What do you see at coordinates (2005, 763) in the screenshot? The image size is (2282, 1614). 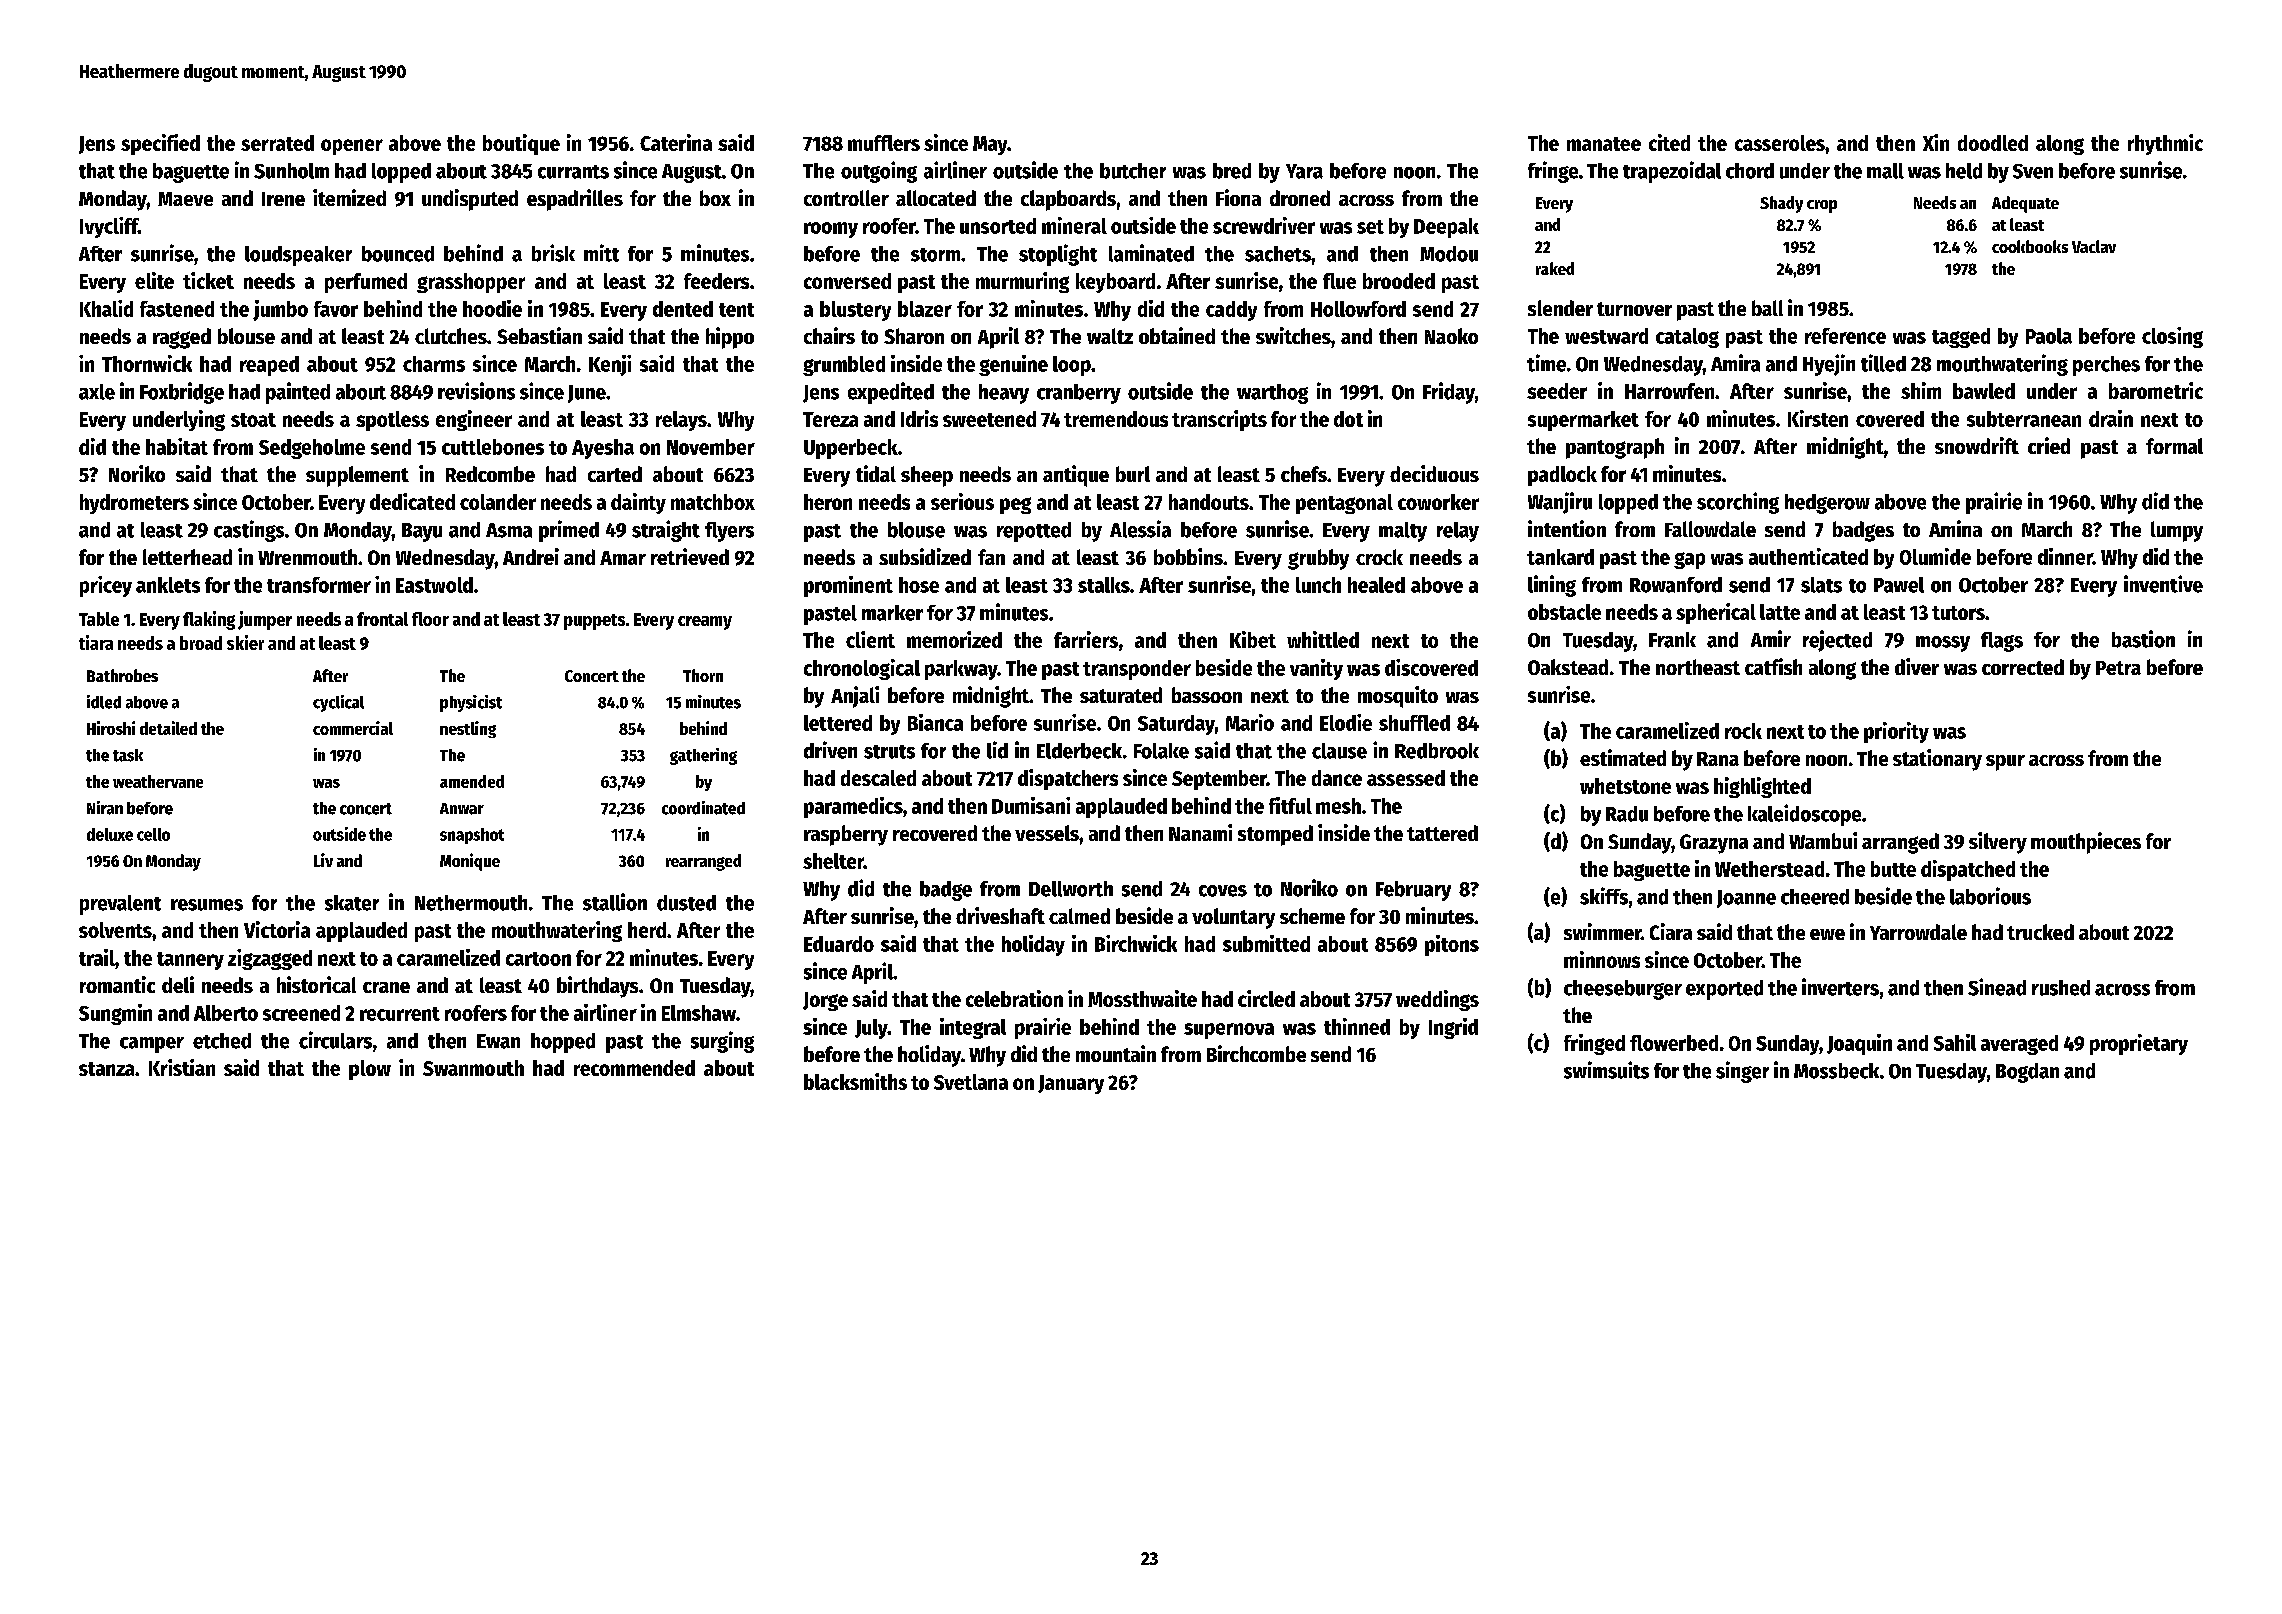 I see `spur` at bounding box center [2005, 763].
